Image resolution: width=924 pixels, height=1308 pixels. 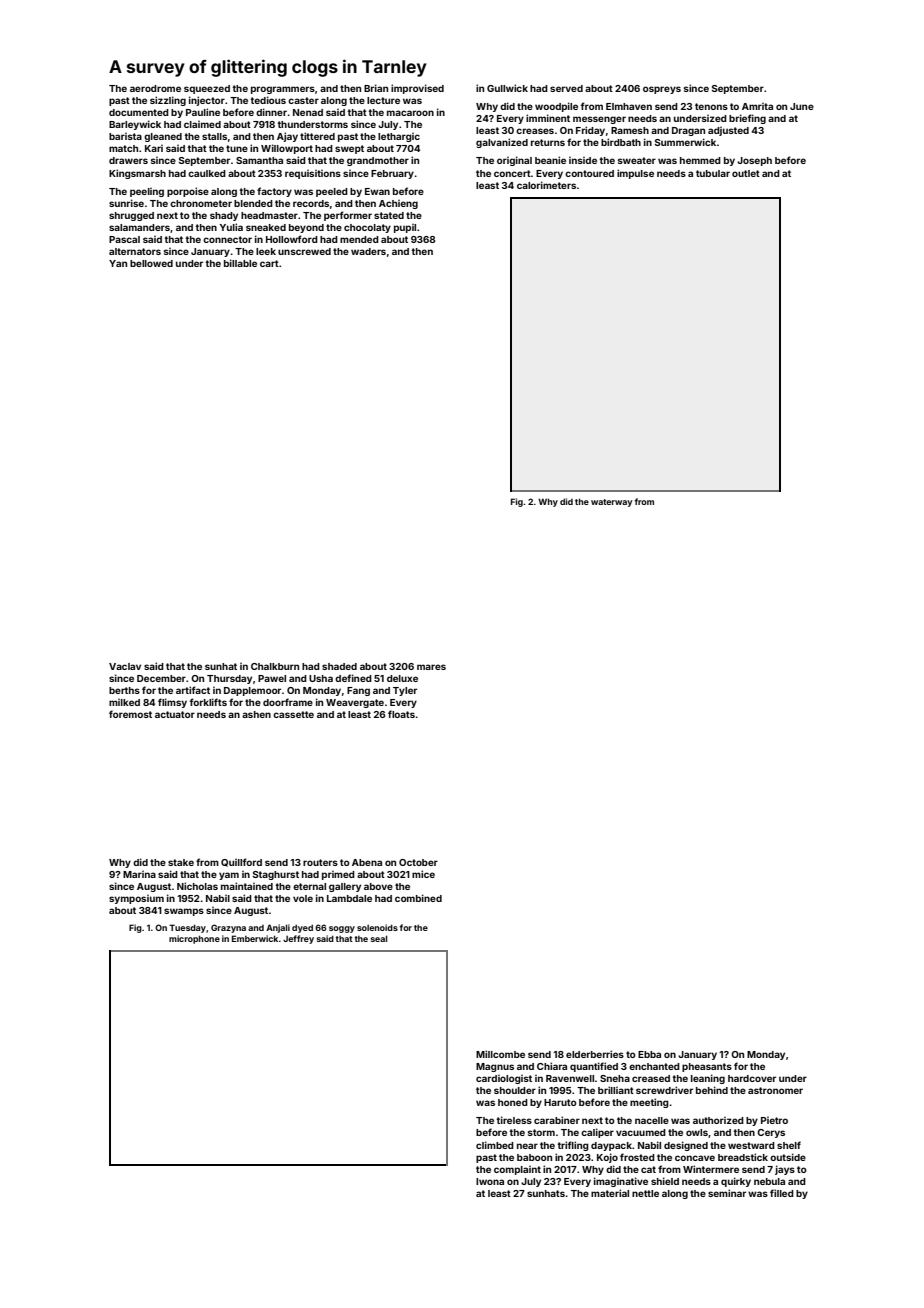 What do you see at coordinates (172, 703) in the screenshot?
I see `flimsy` at bounding box center [172, 703].
